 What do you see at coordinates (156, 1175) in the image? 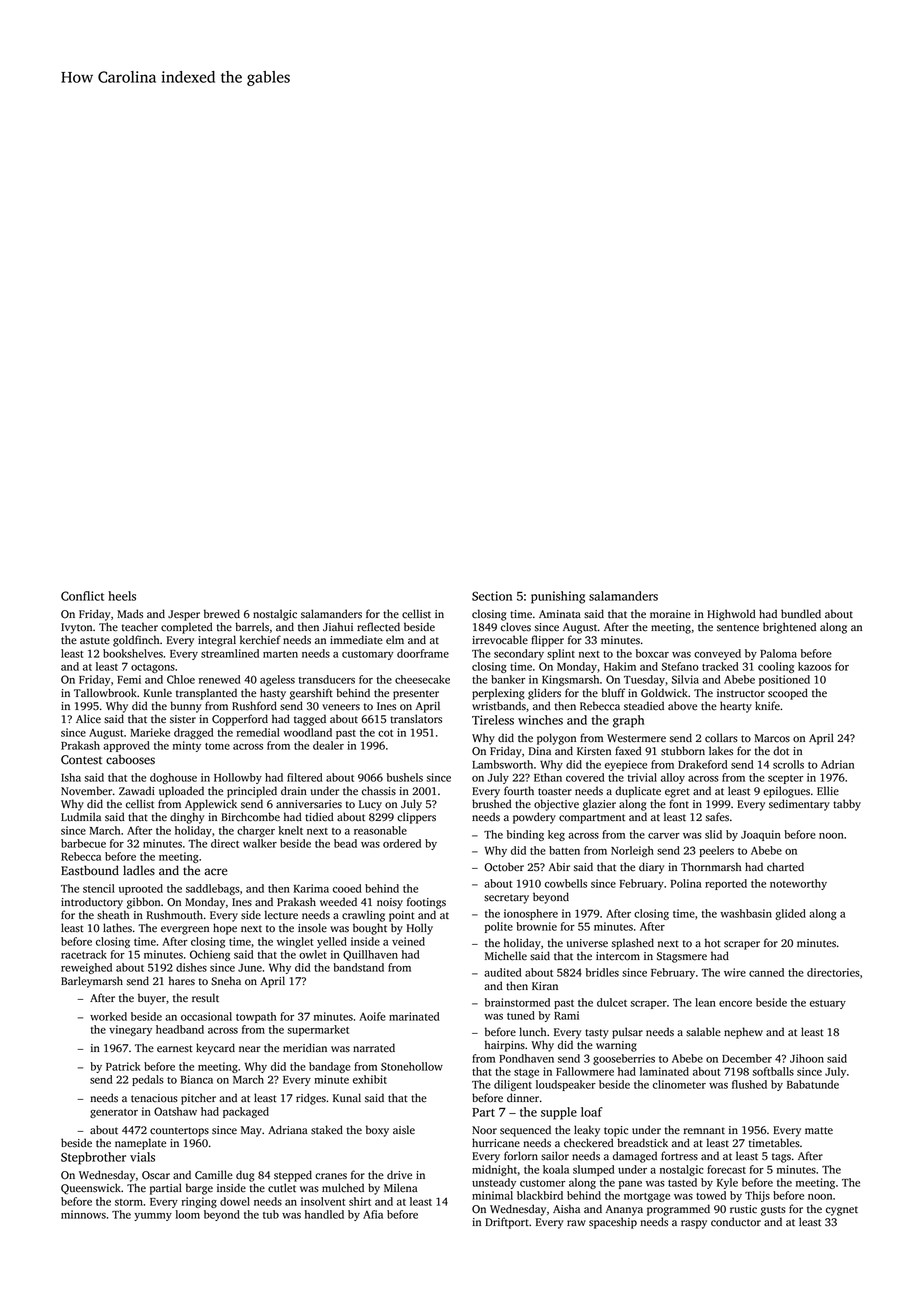
I see `Oscar` at bounding box center [156, 1175].
